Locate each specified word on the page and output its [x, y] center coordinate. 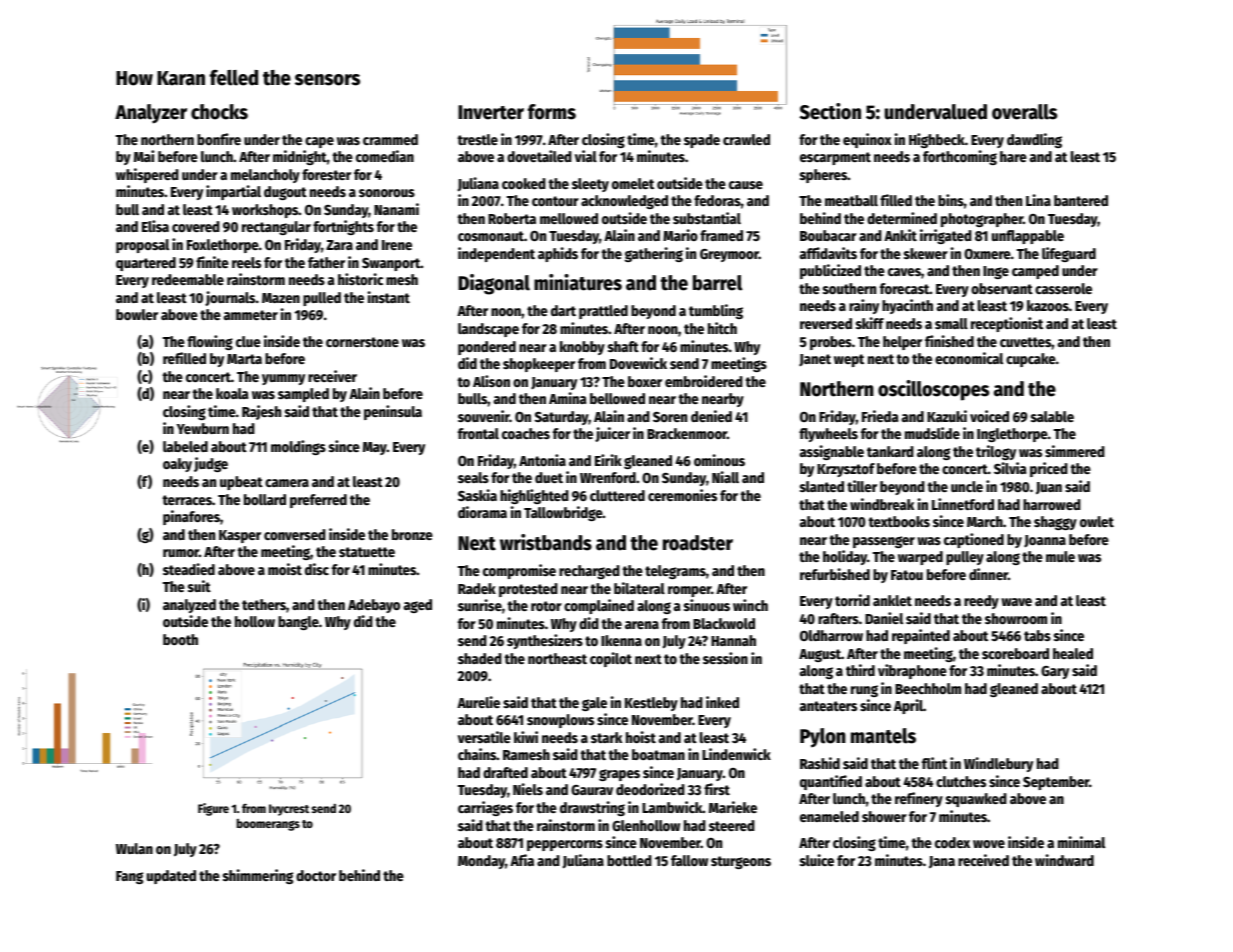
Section [830, 111]
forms [552, 112]
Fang [129, 877]
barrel [717, 283]
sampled [303, 395]
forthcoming [960, 157]
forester [326, 174]
